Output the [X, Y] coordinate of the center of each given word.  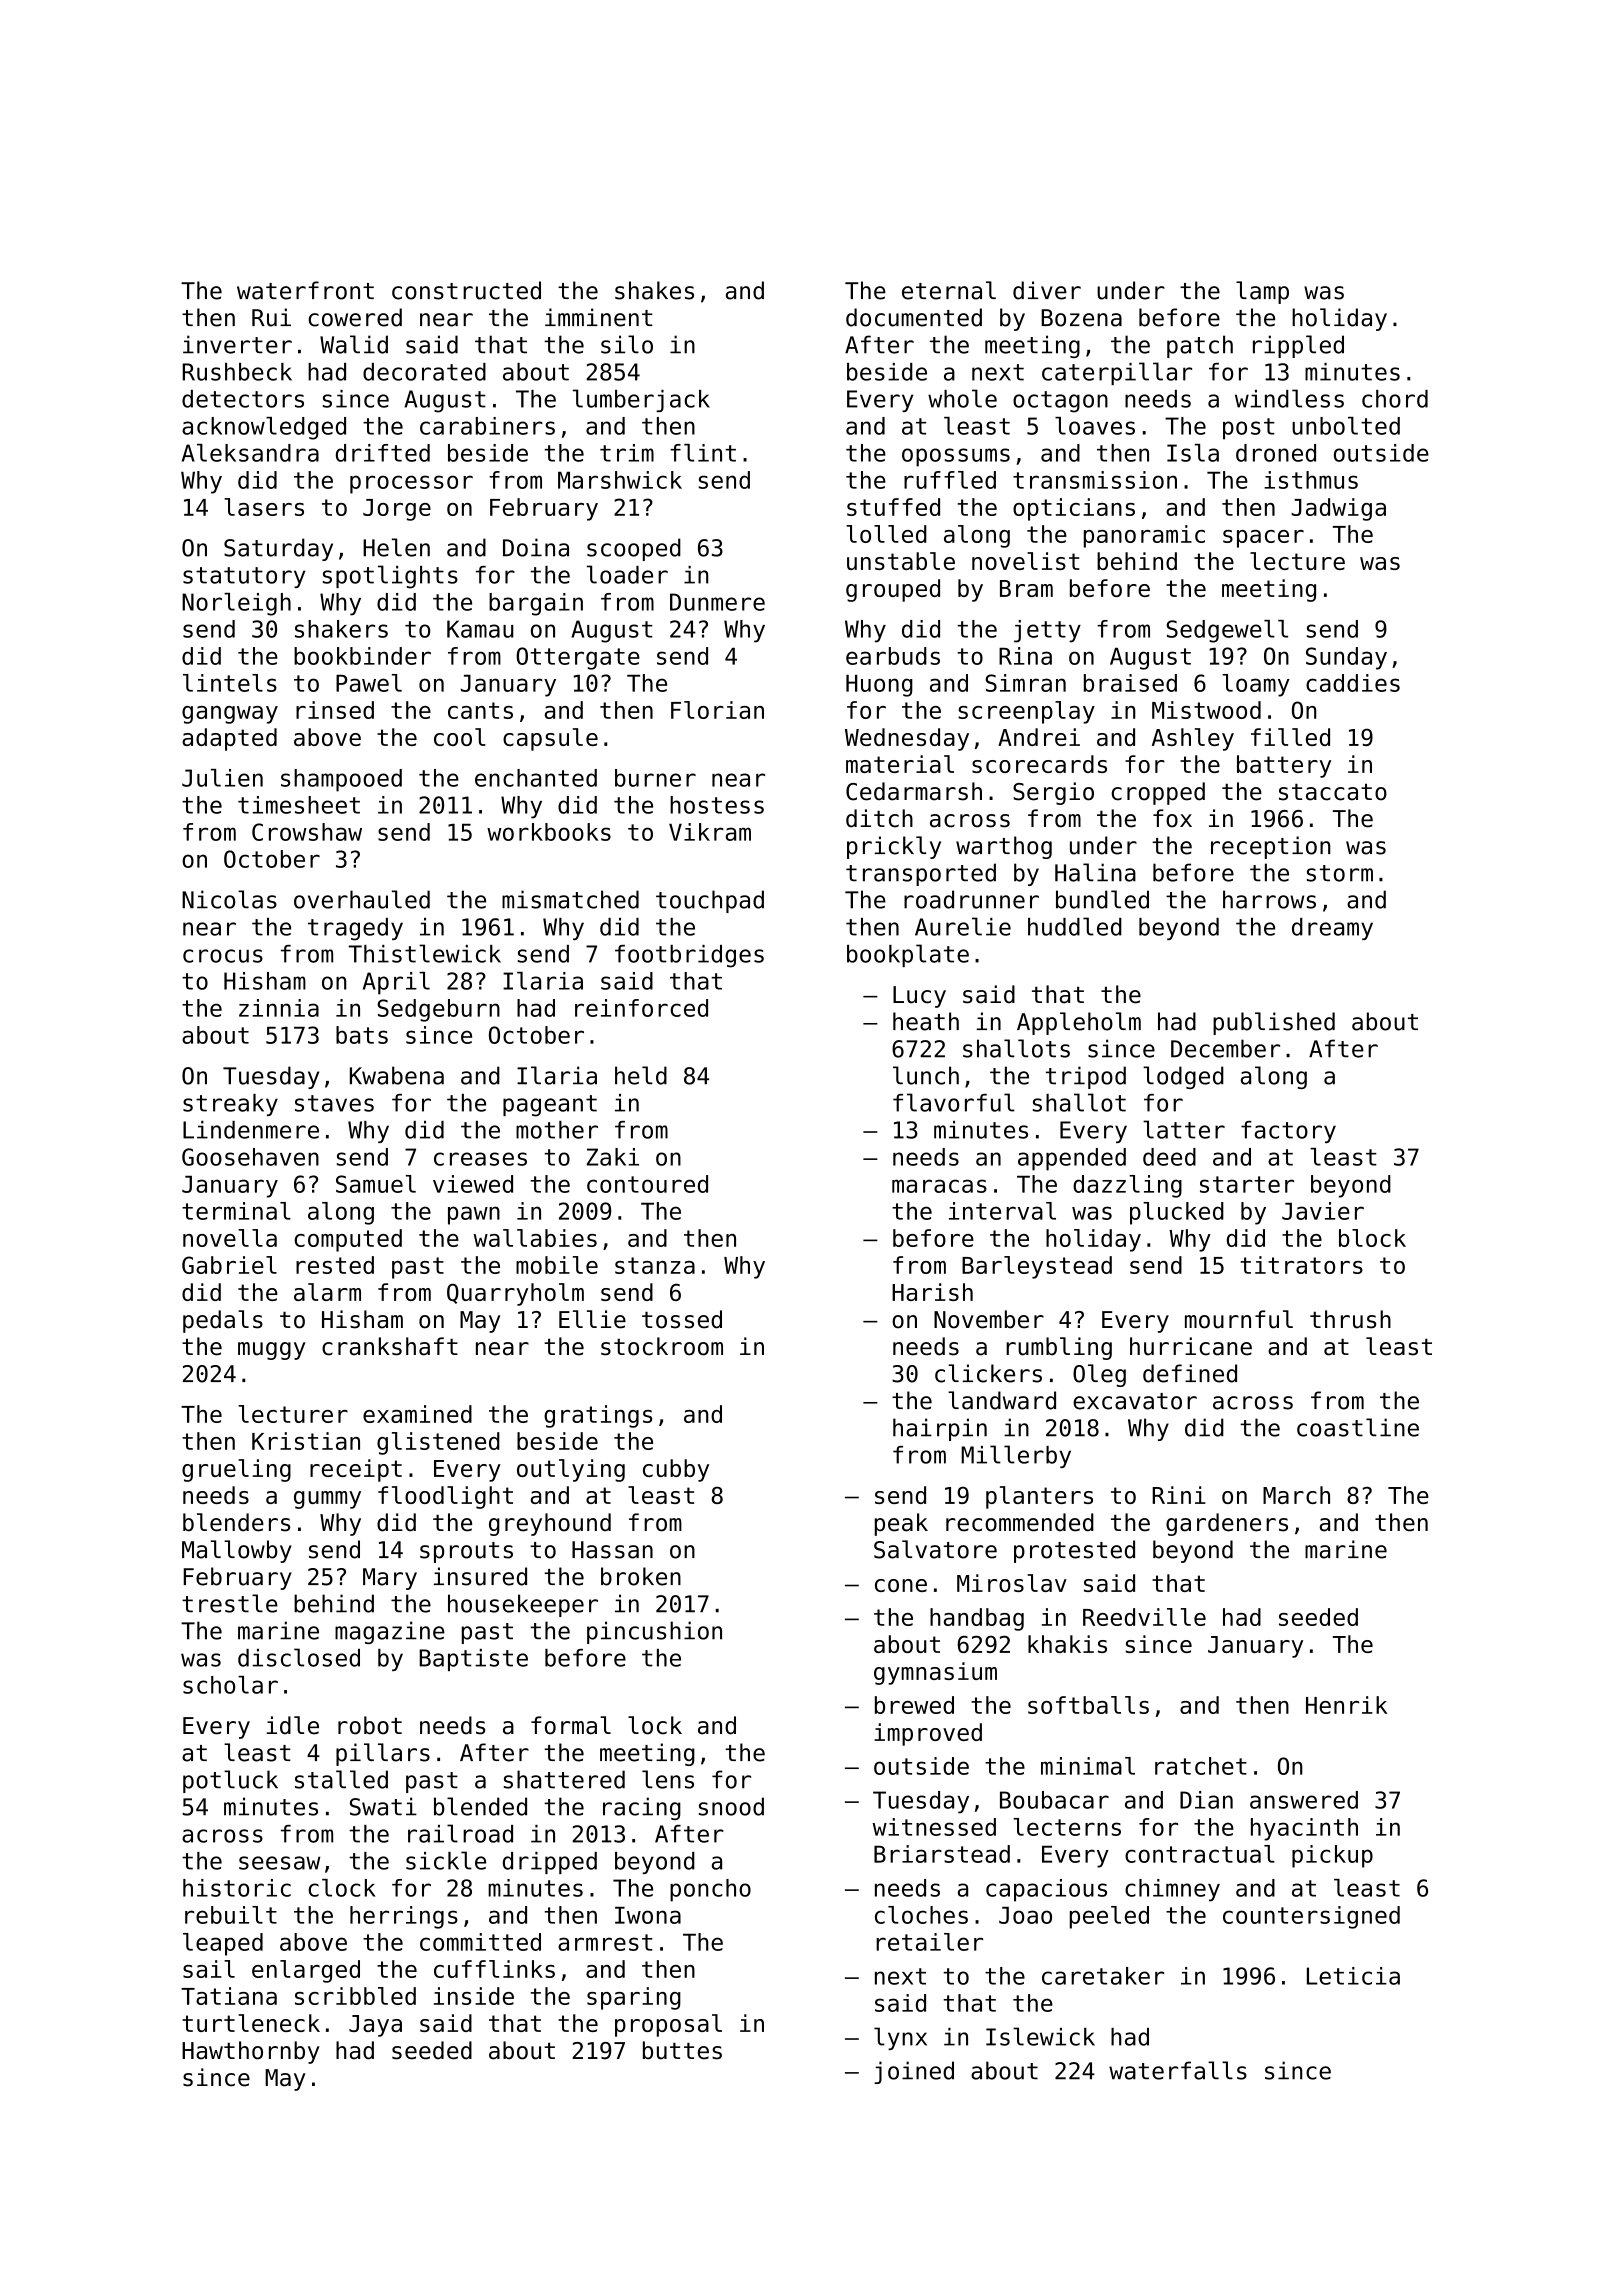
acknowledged [264, 428]
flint [703, 453]
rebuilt [231, 1915]
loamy [1256, 685]
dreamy [1332, 929]
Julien [222, 778]
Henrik [1346, 1705]
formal [571, 1725]
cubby [676, 1470]
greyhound [550, 1524]
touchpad [710, 901]
